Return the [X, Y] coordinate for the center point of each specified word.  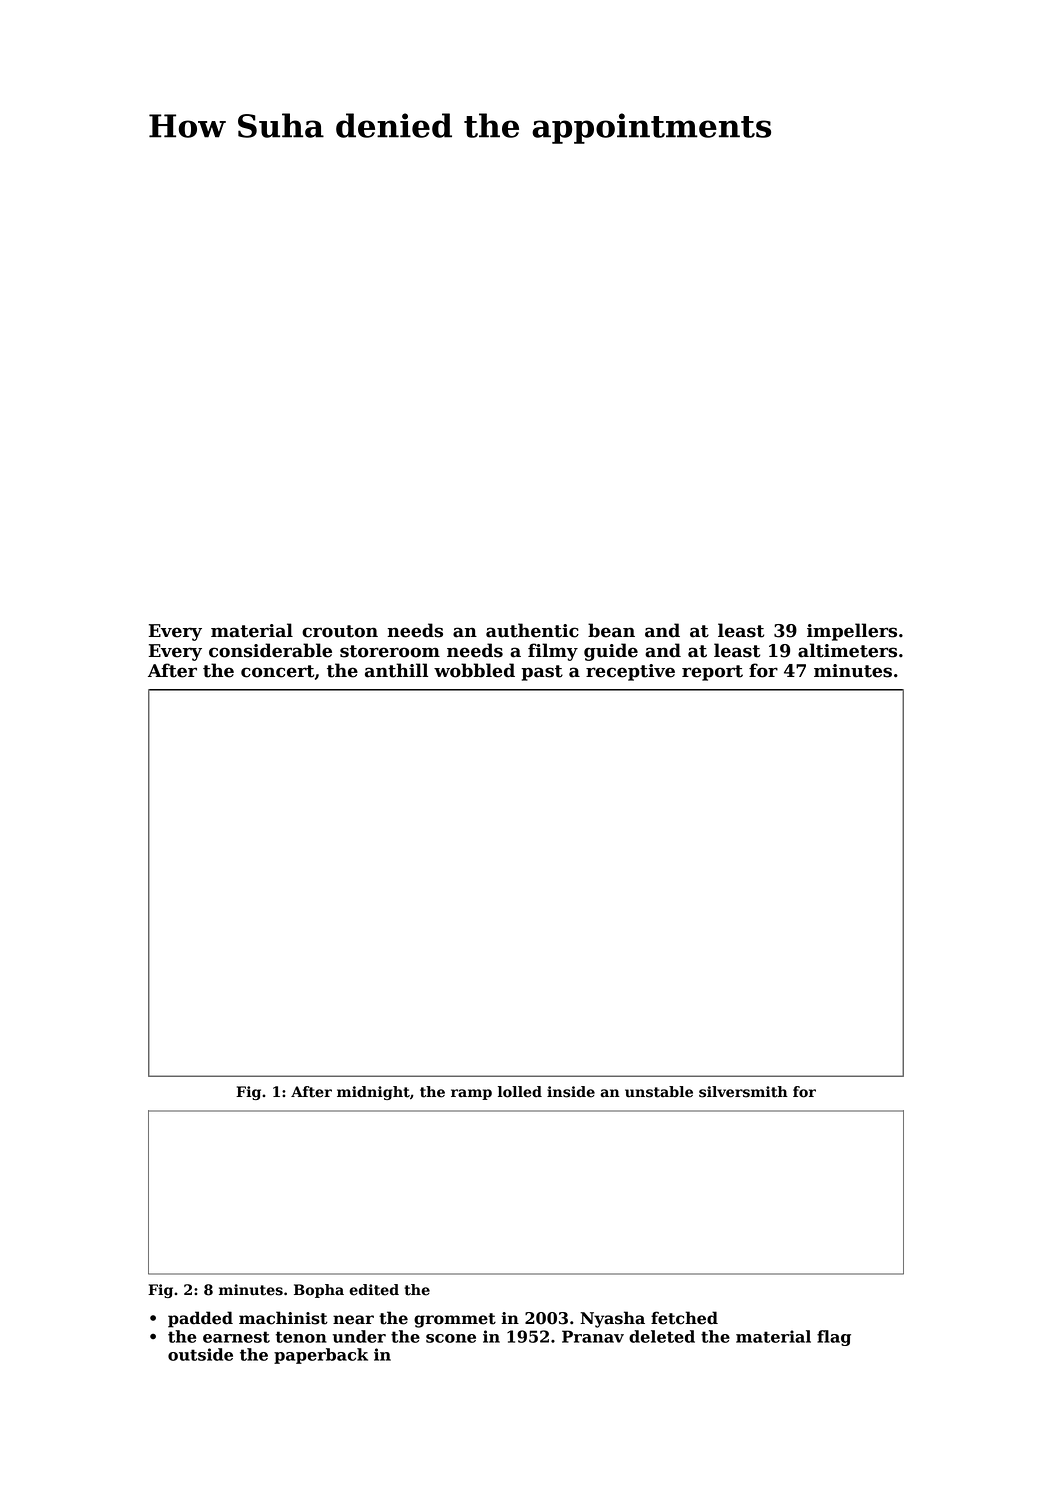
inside [571, 1092]
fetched [684, 1318]
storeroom [390, 651]
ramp [471, 1094]
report [712, 673]
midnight [373, 1093]
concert [277, 671]
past [542, 673]
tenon [301, 1337]
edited [374, 1290]
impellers [852, 632]
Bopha [319, 1291]
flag [834, 1338]
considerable [270, 650]
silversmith [743, 1092]
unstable [659, 1092]
